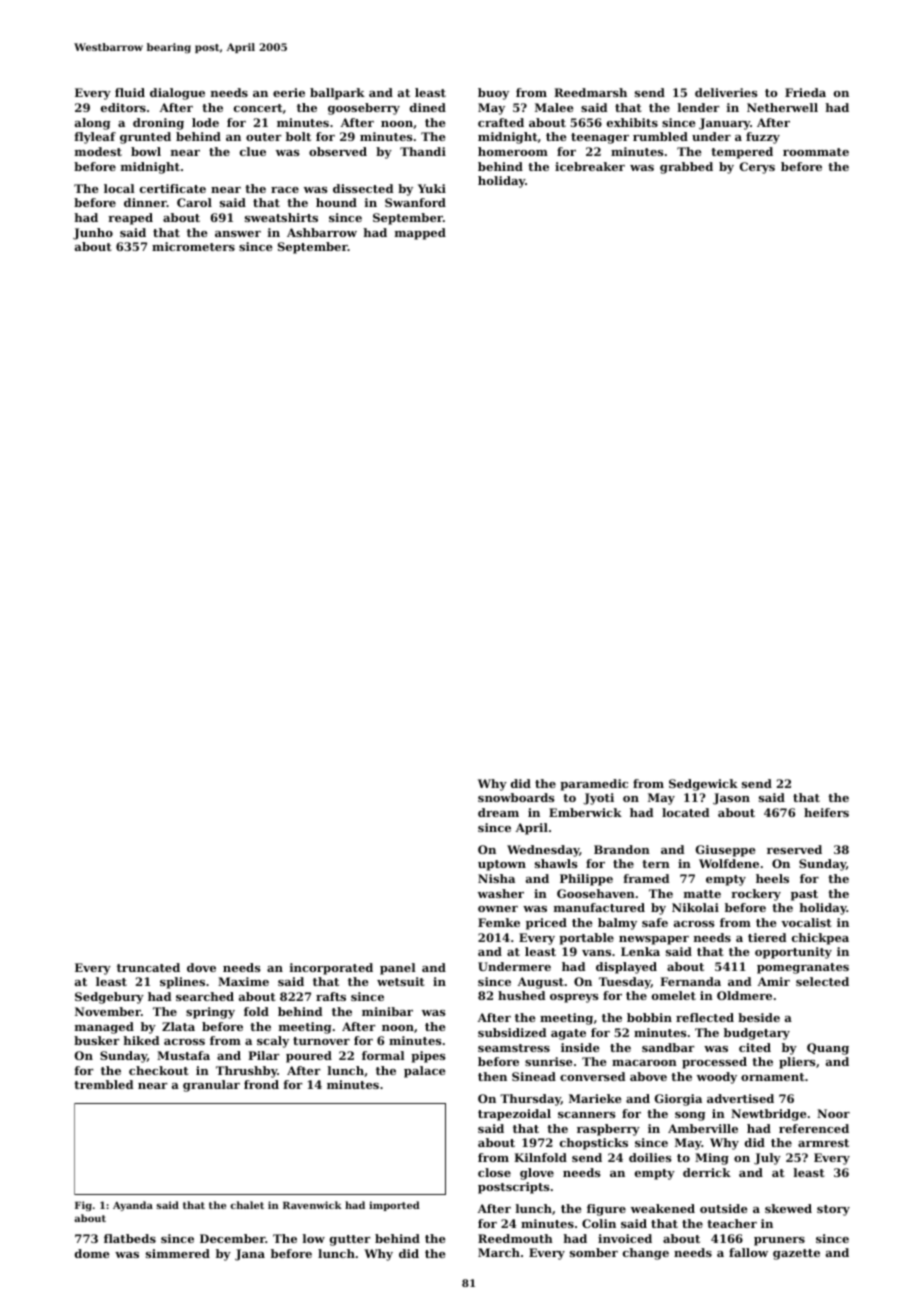  I want to click on palace, so click(425, 1072).
